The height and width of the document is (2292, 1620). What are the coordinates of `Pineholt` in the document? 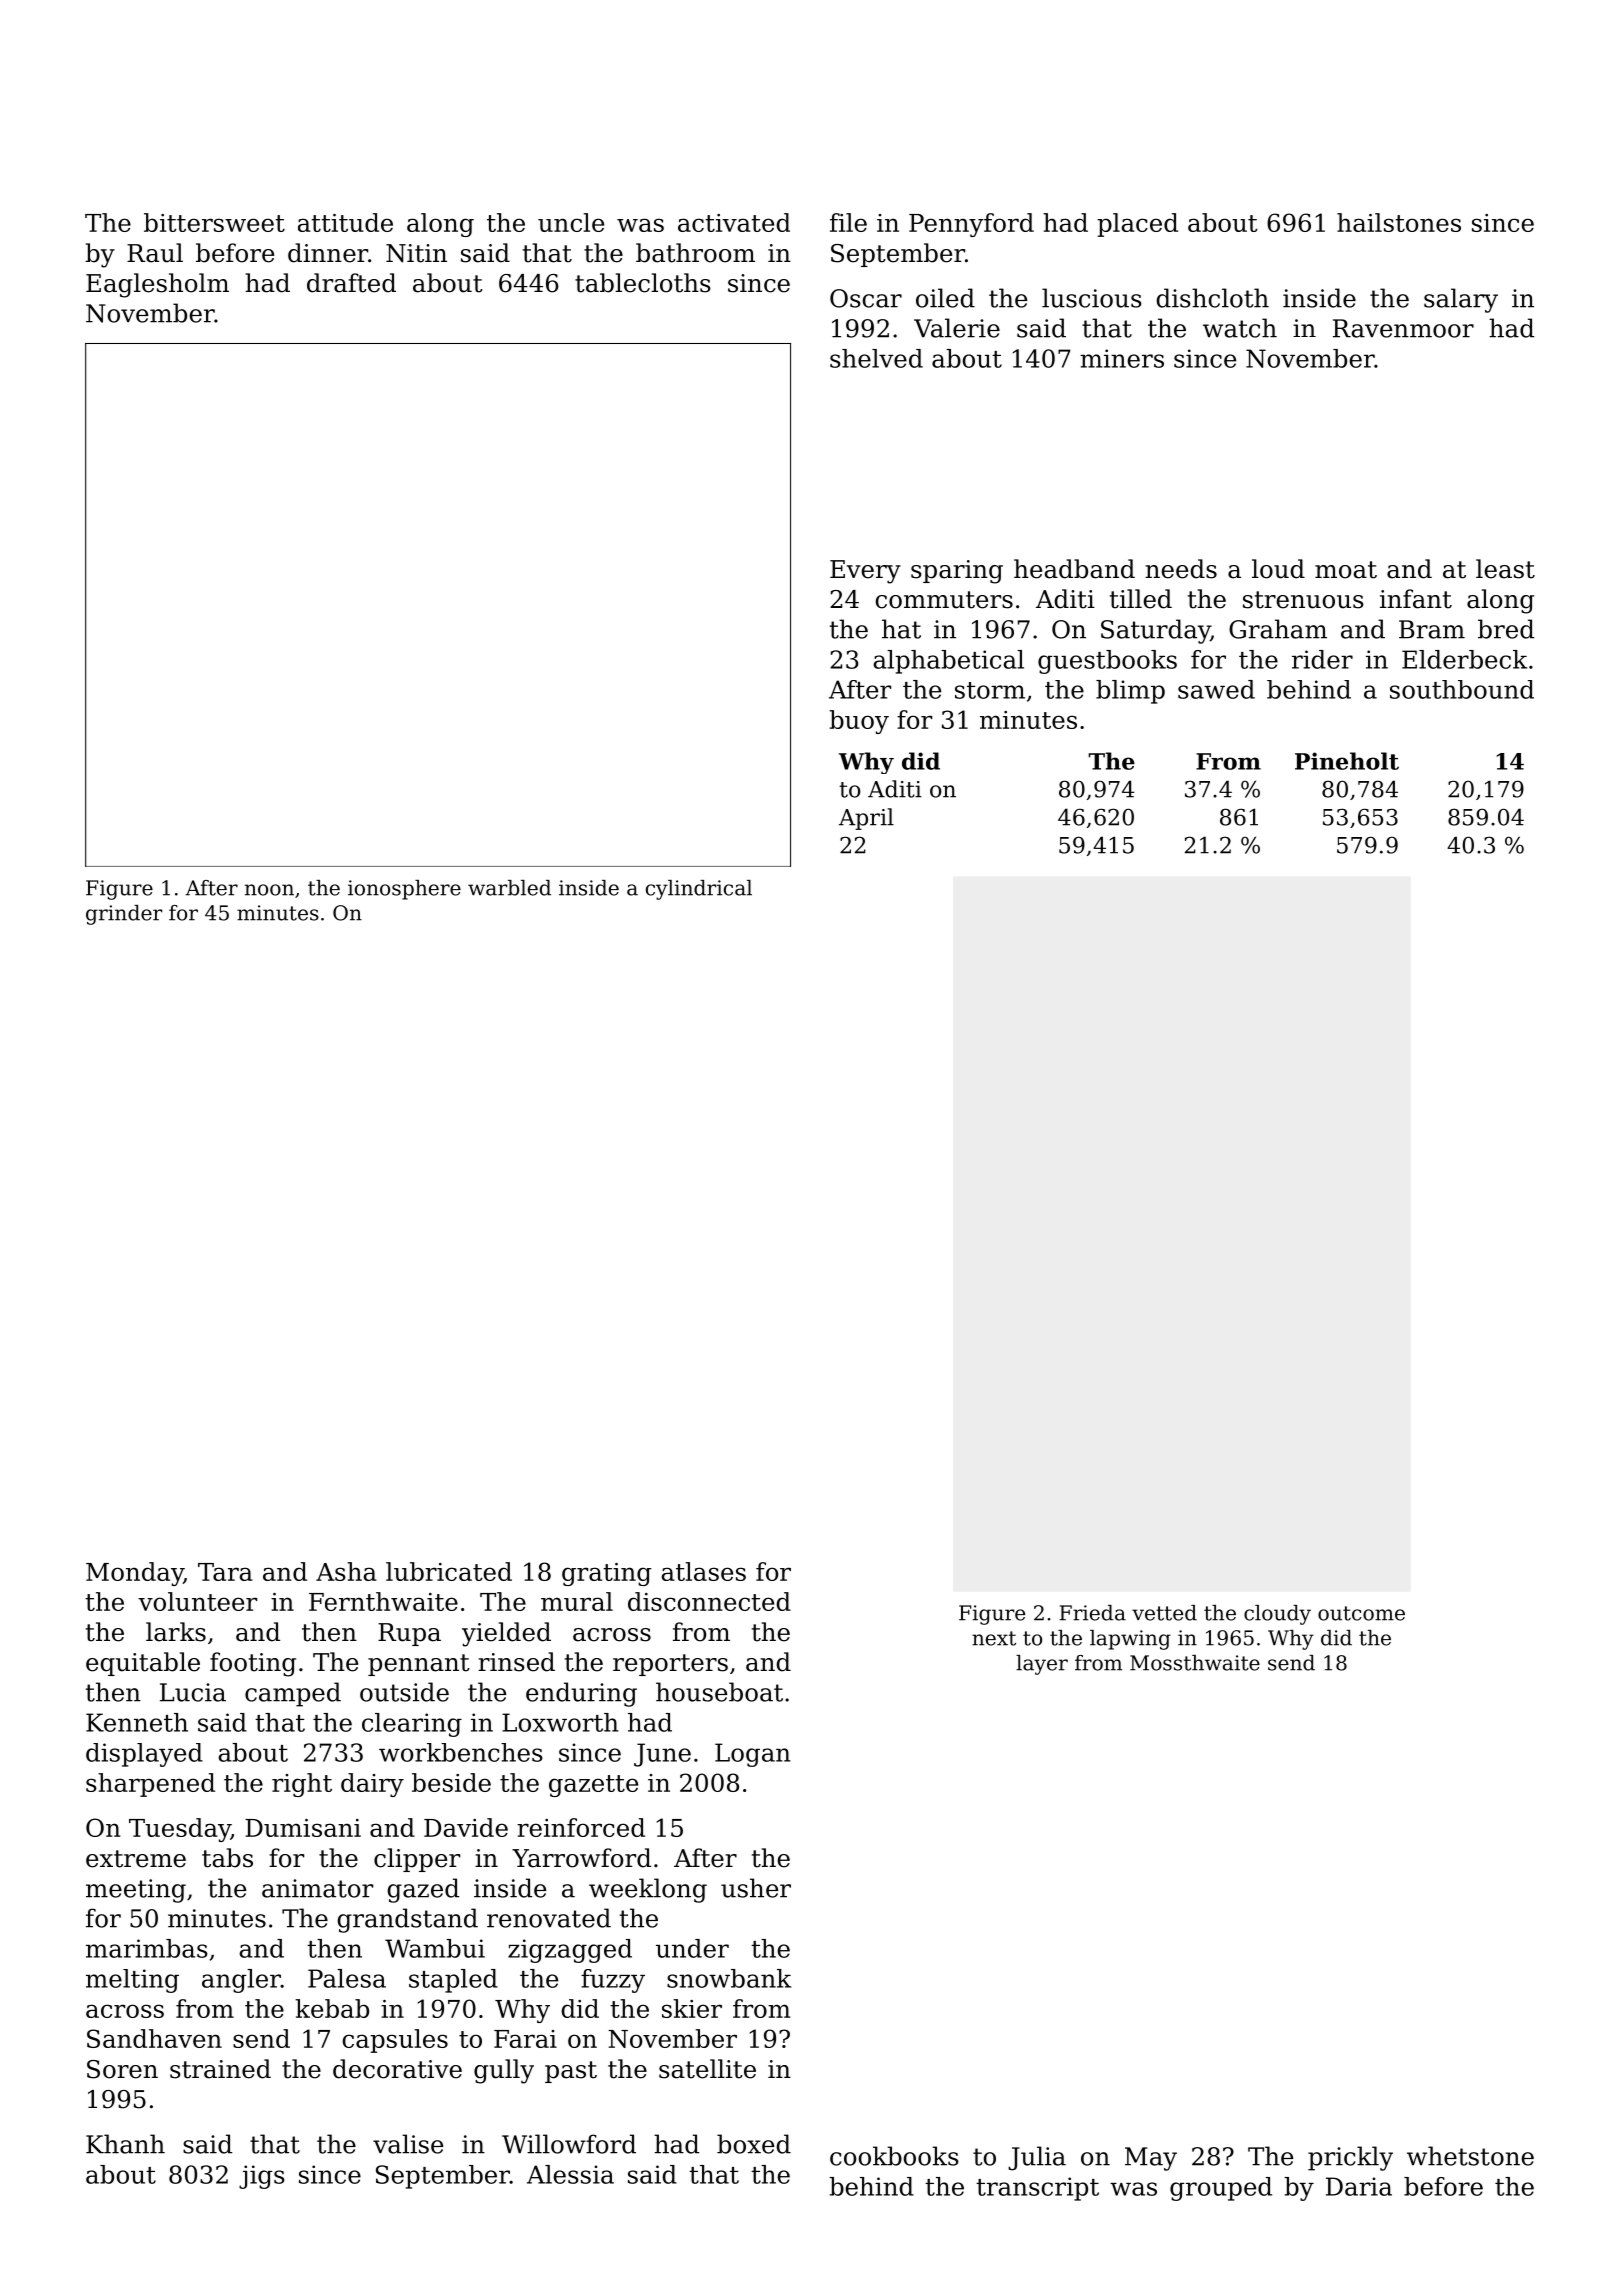 It's located at (1347, 761).
